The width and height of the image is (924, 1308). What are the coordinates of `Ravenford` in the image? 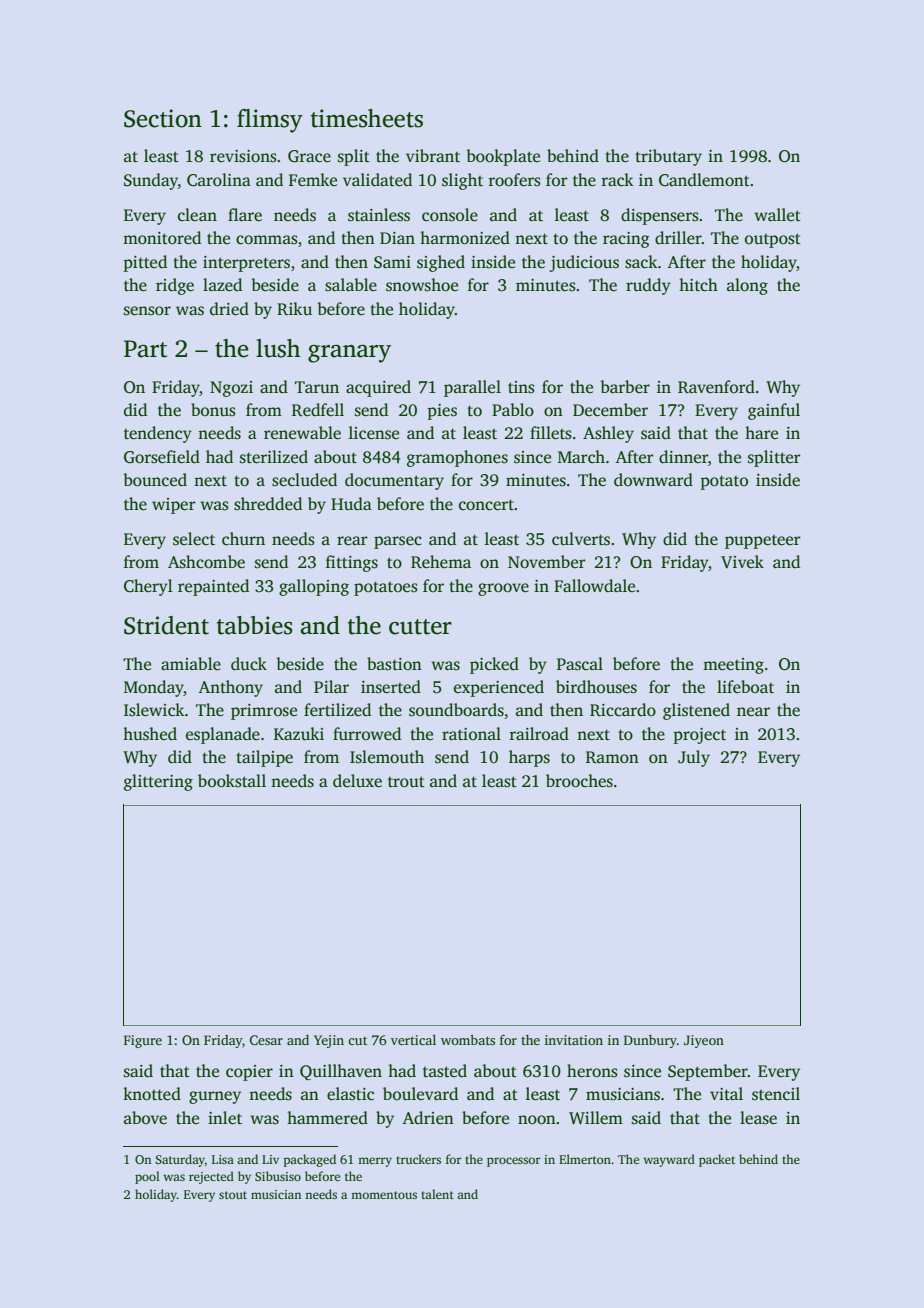 It's located at (716, 387).
